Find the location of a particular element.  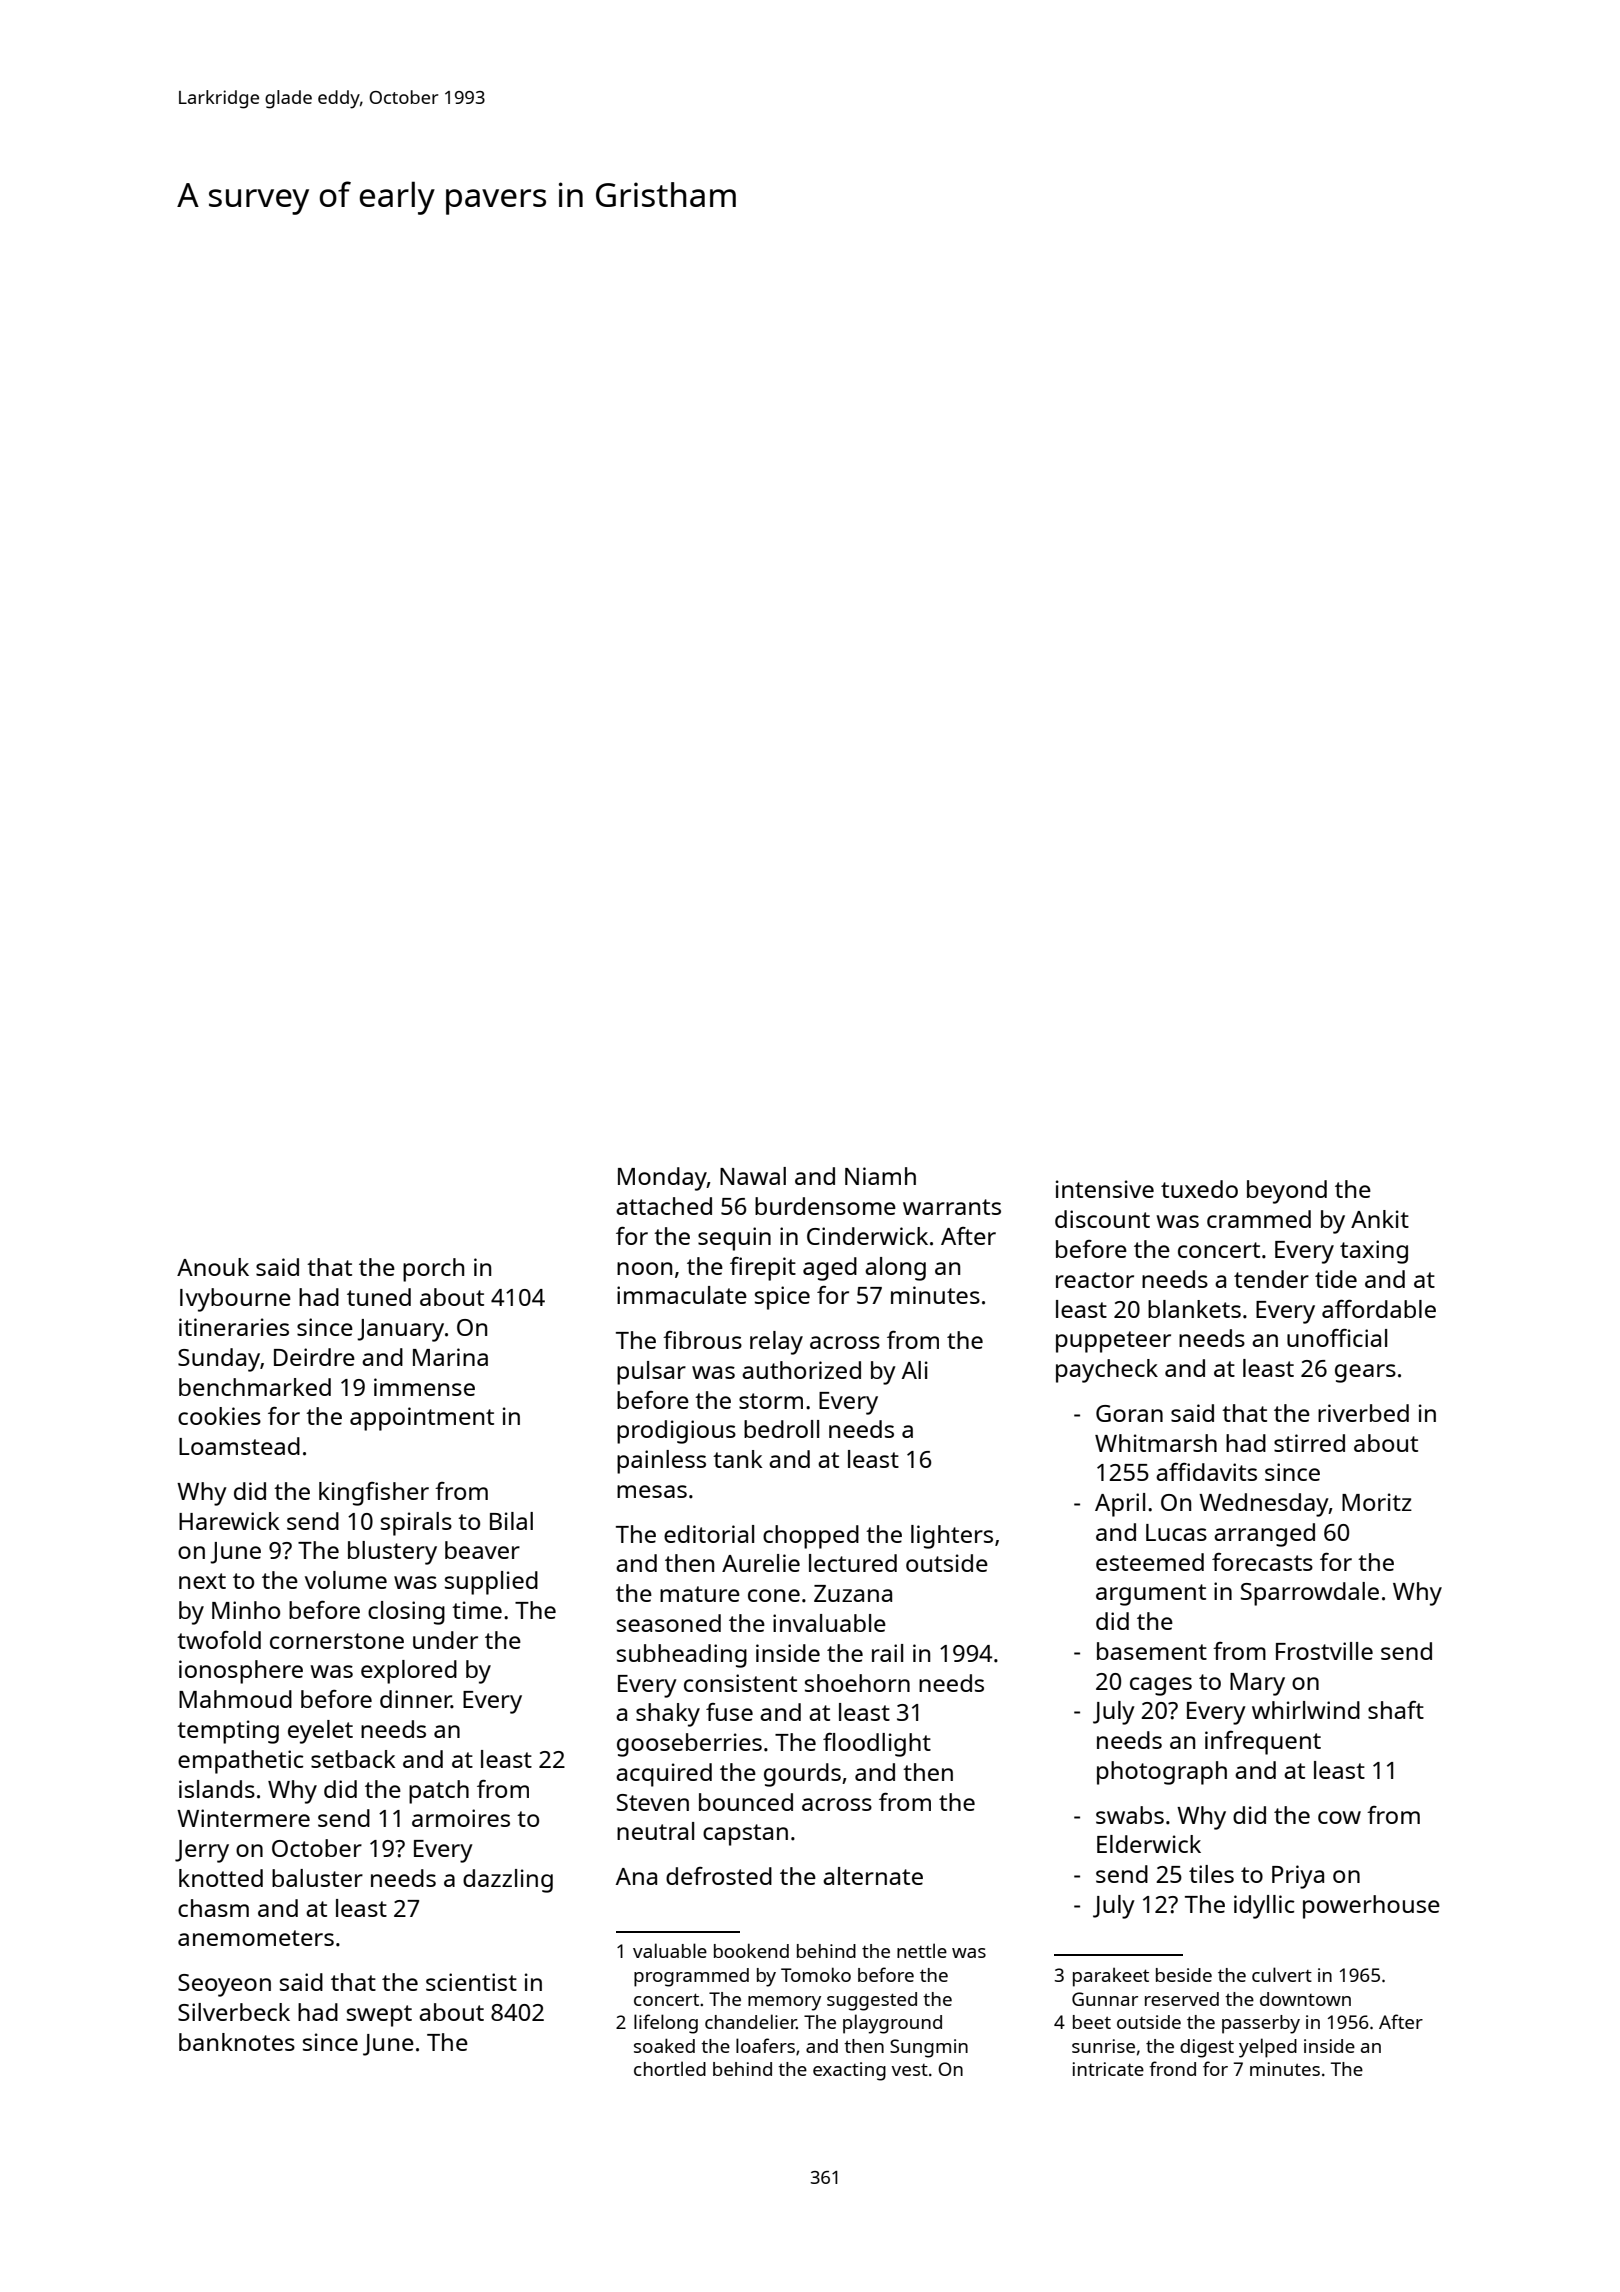

immense is located at coordinates (424, 1387).
